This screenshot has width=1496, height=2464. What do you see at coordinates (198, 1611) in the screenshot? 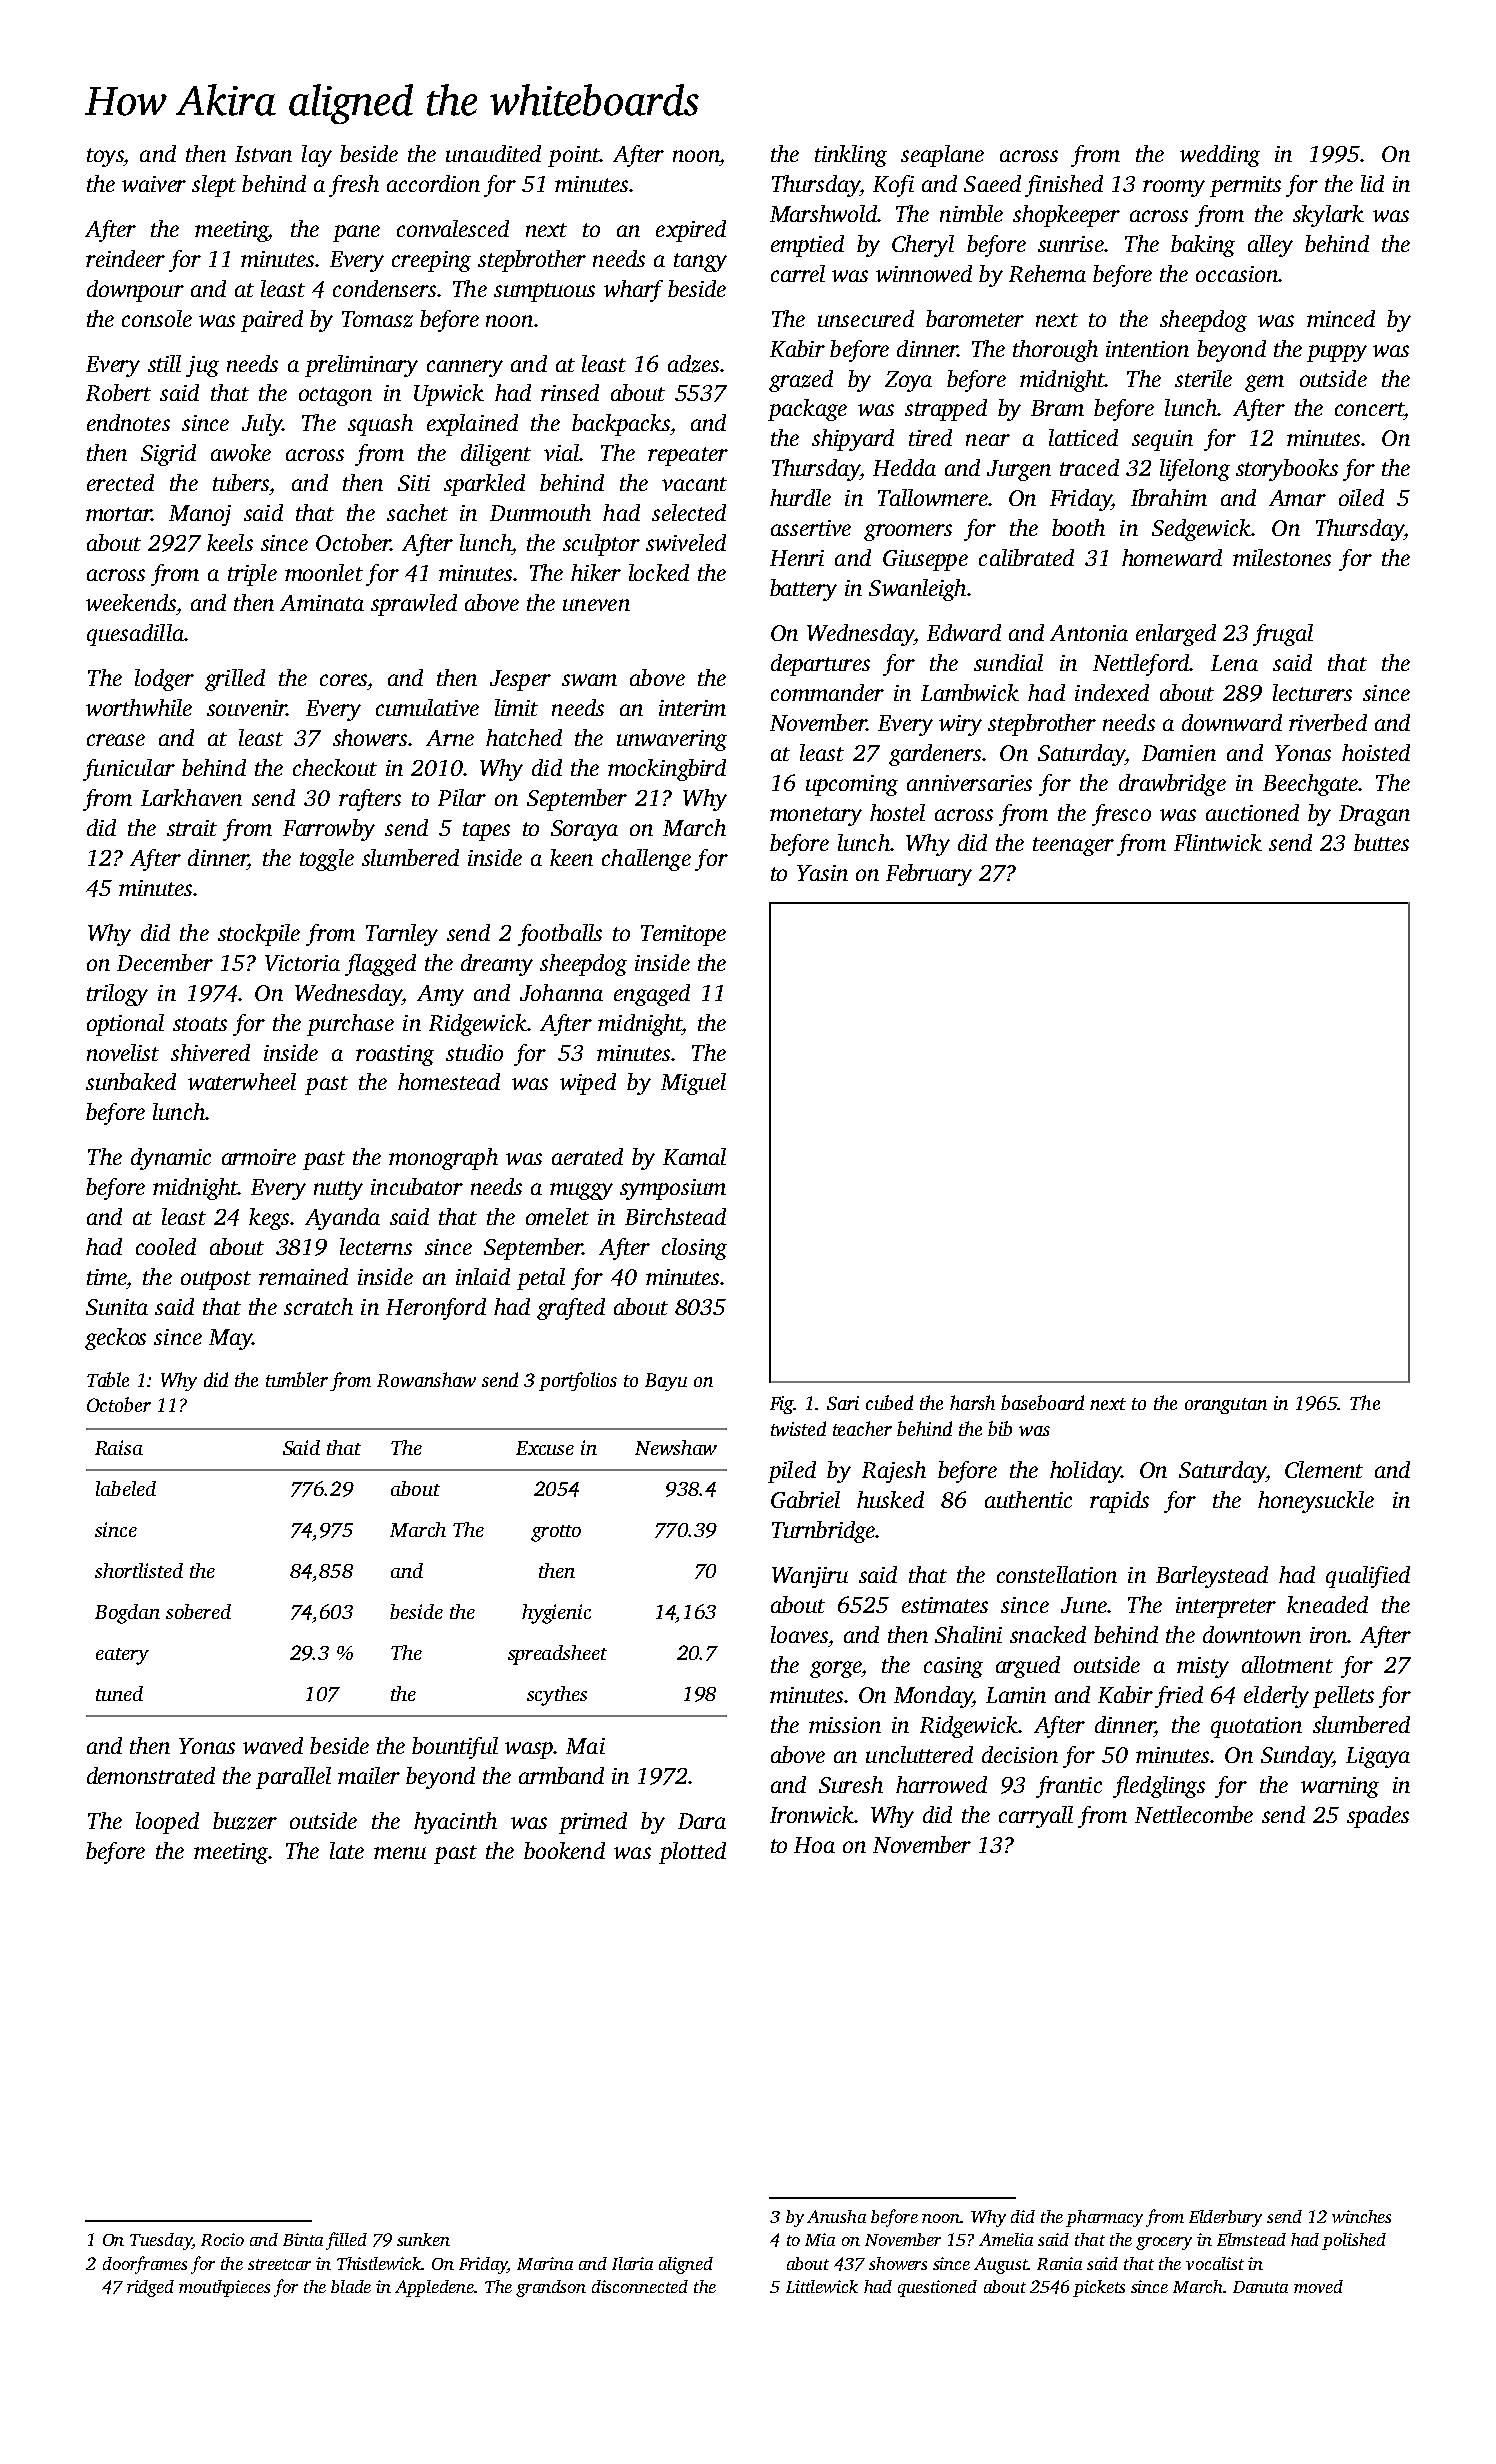
I see `sobered` at bounding box center [198, 1611].
